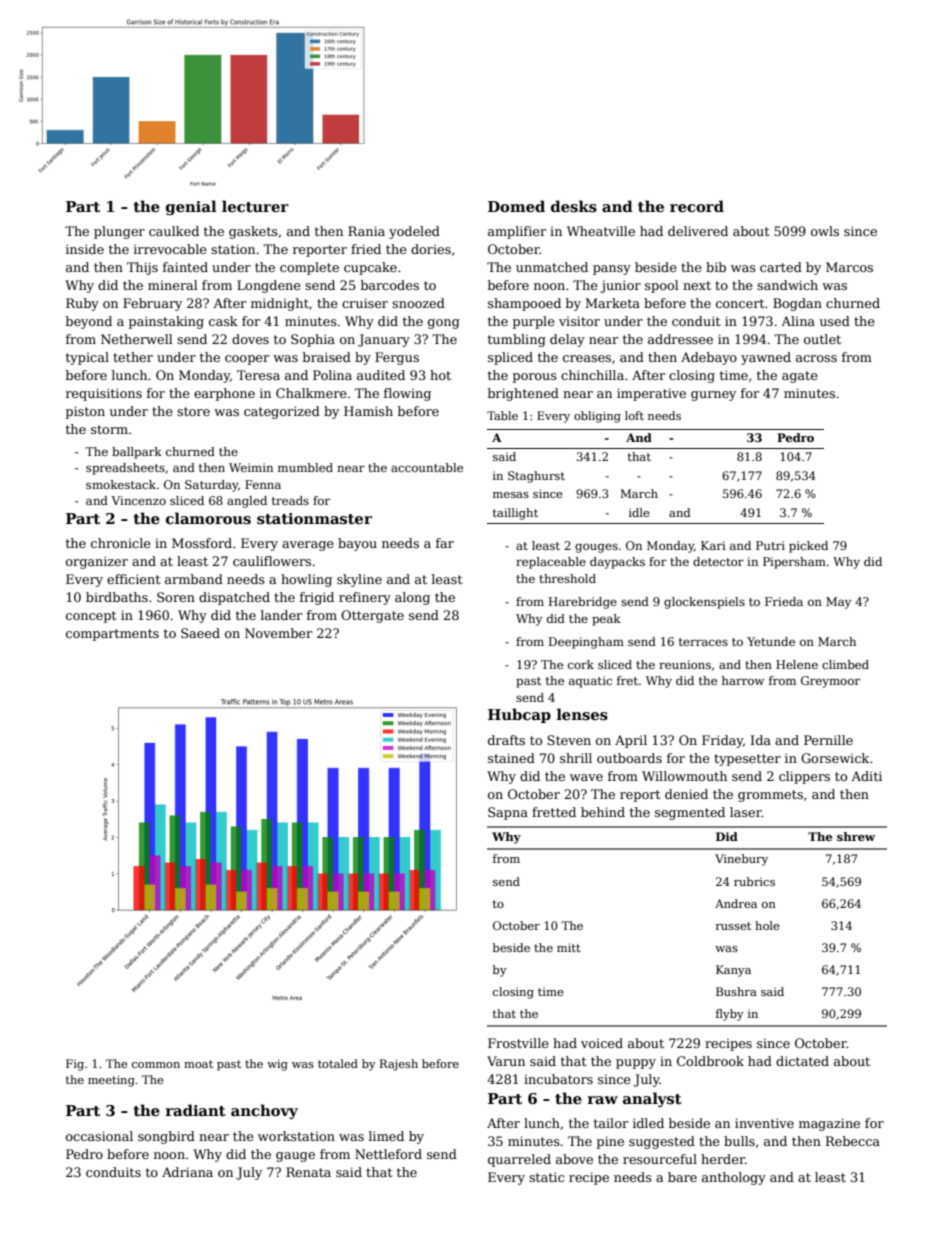  I want to click on lecturer, so click(255, 206).
